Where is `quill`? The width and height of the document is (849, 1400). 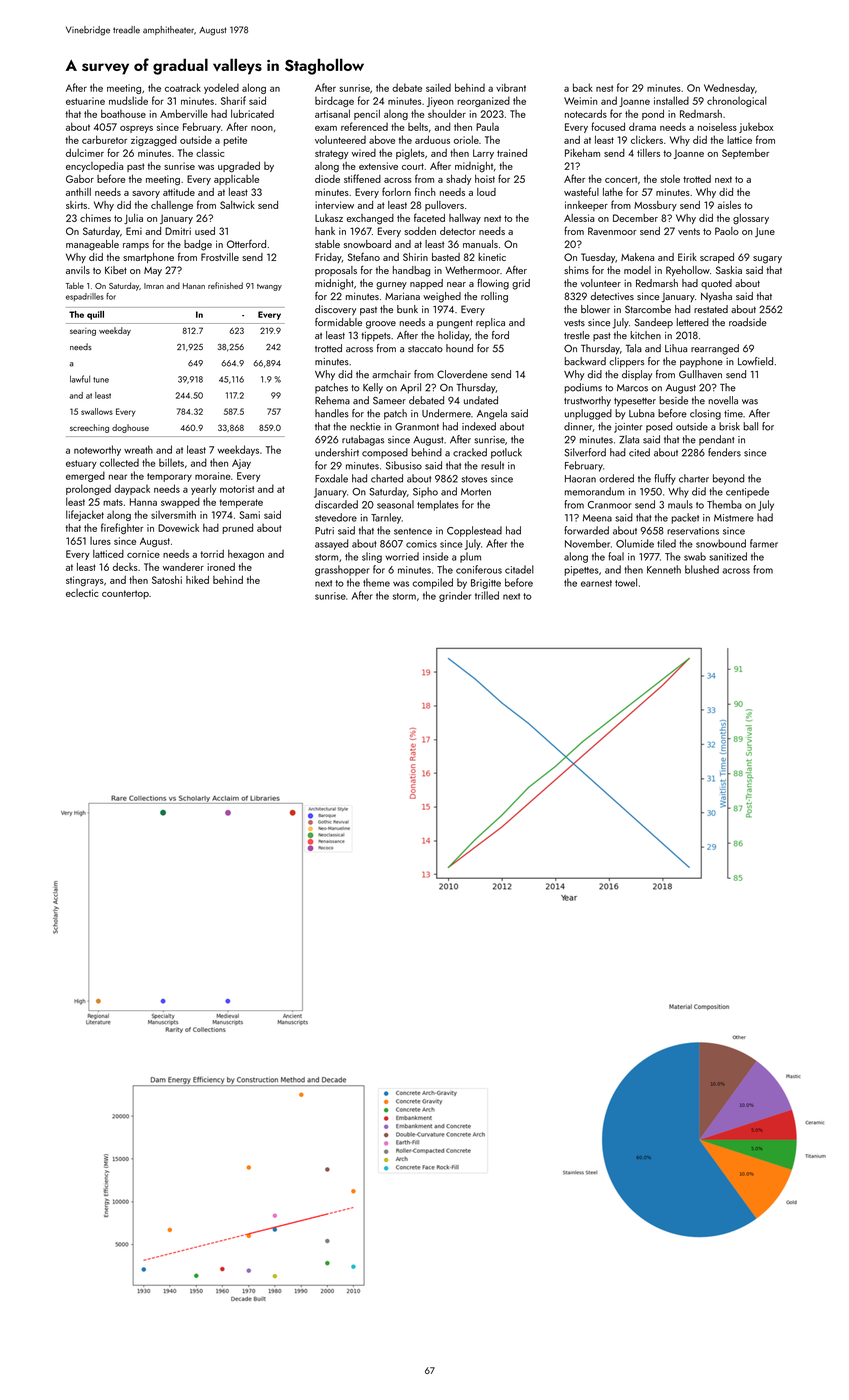 quill is located at coordinates (95, 315).
